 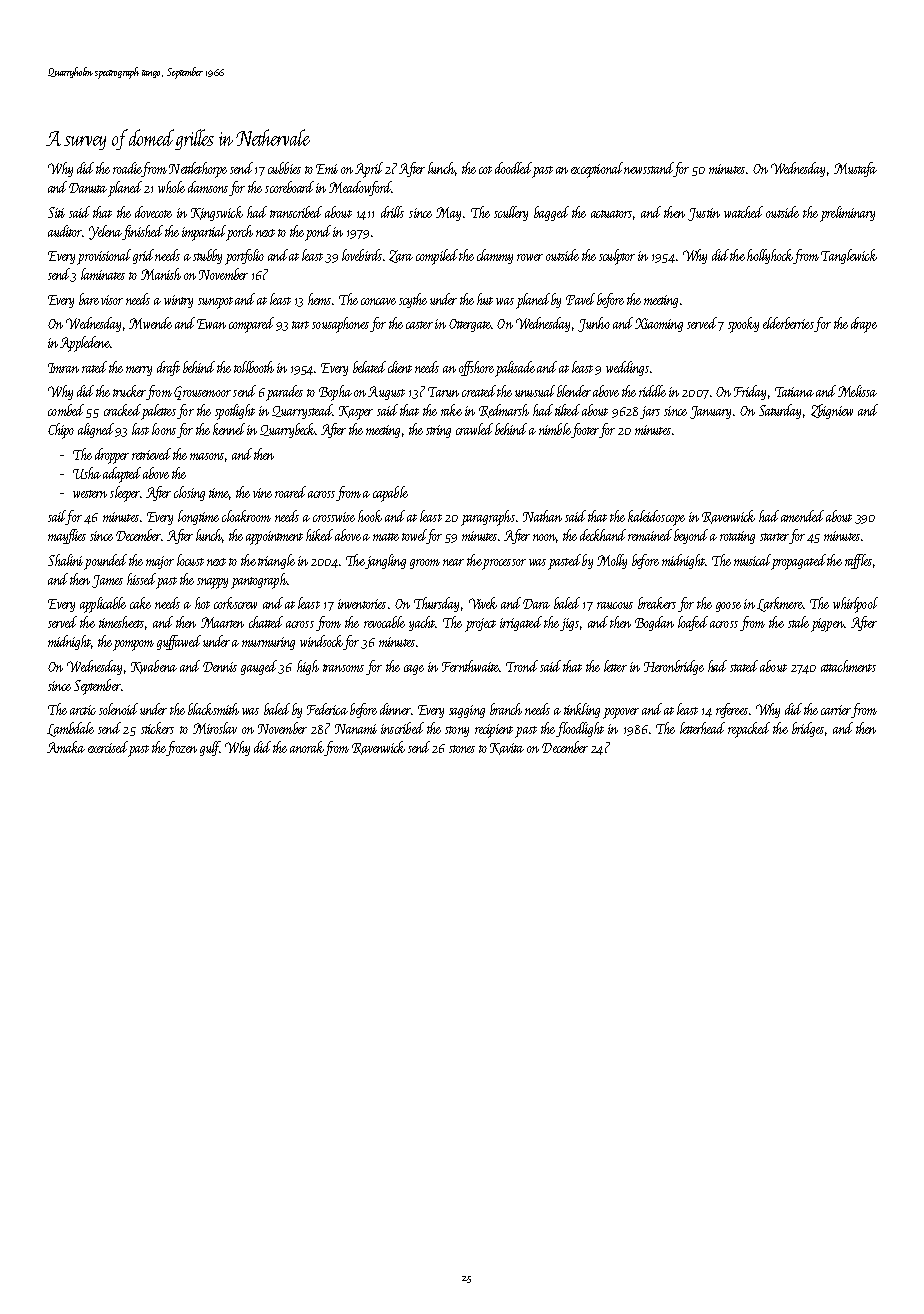 I want to click on Mwende, so click(x=150, y=323).
